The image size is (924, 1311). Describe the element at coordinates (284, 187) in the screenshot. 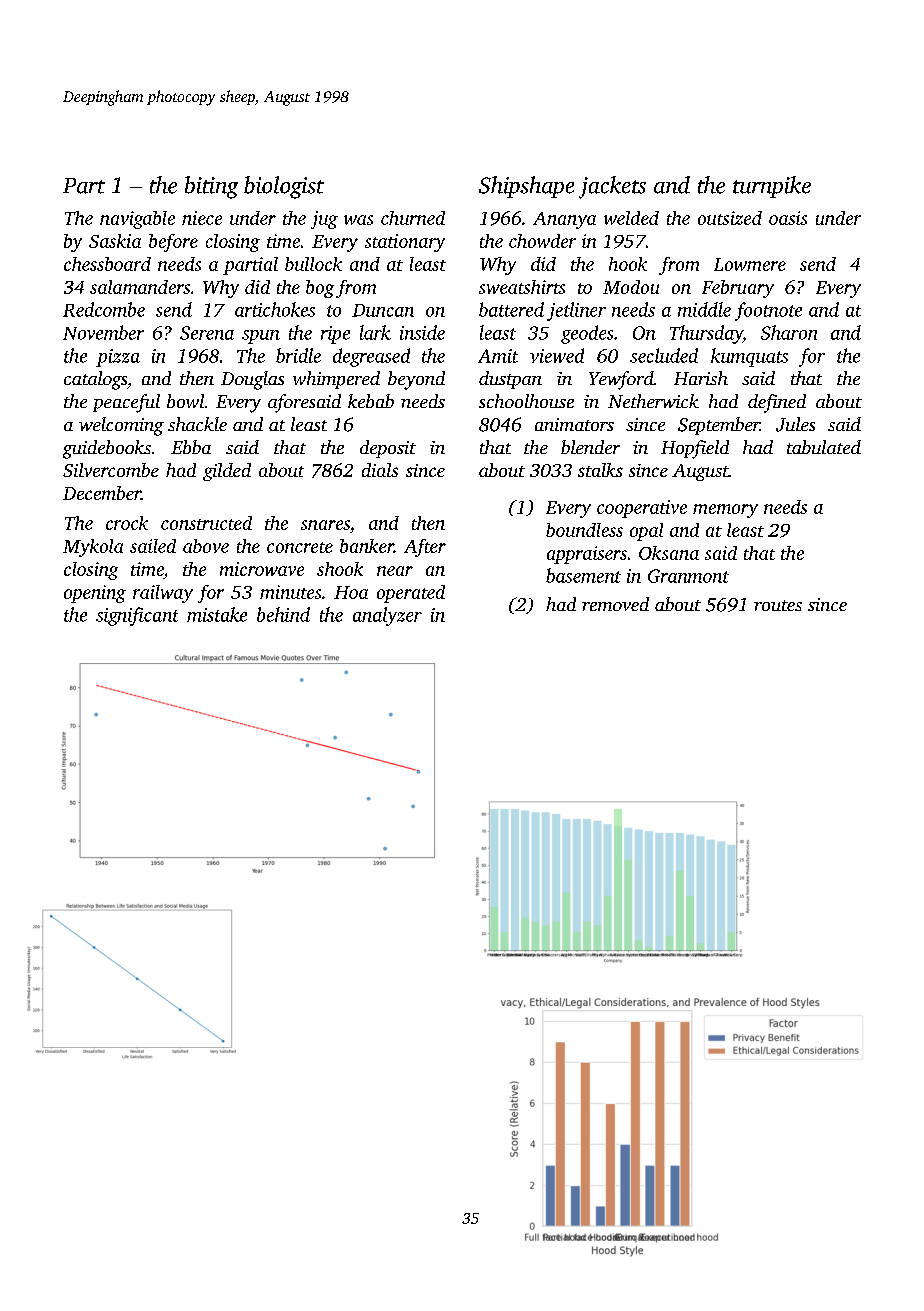

I see `biologist` at that location.
